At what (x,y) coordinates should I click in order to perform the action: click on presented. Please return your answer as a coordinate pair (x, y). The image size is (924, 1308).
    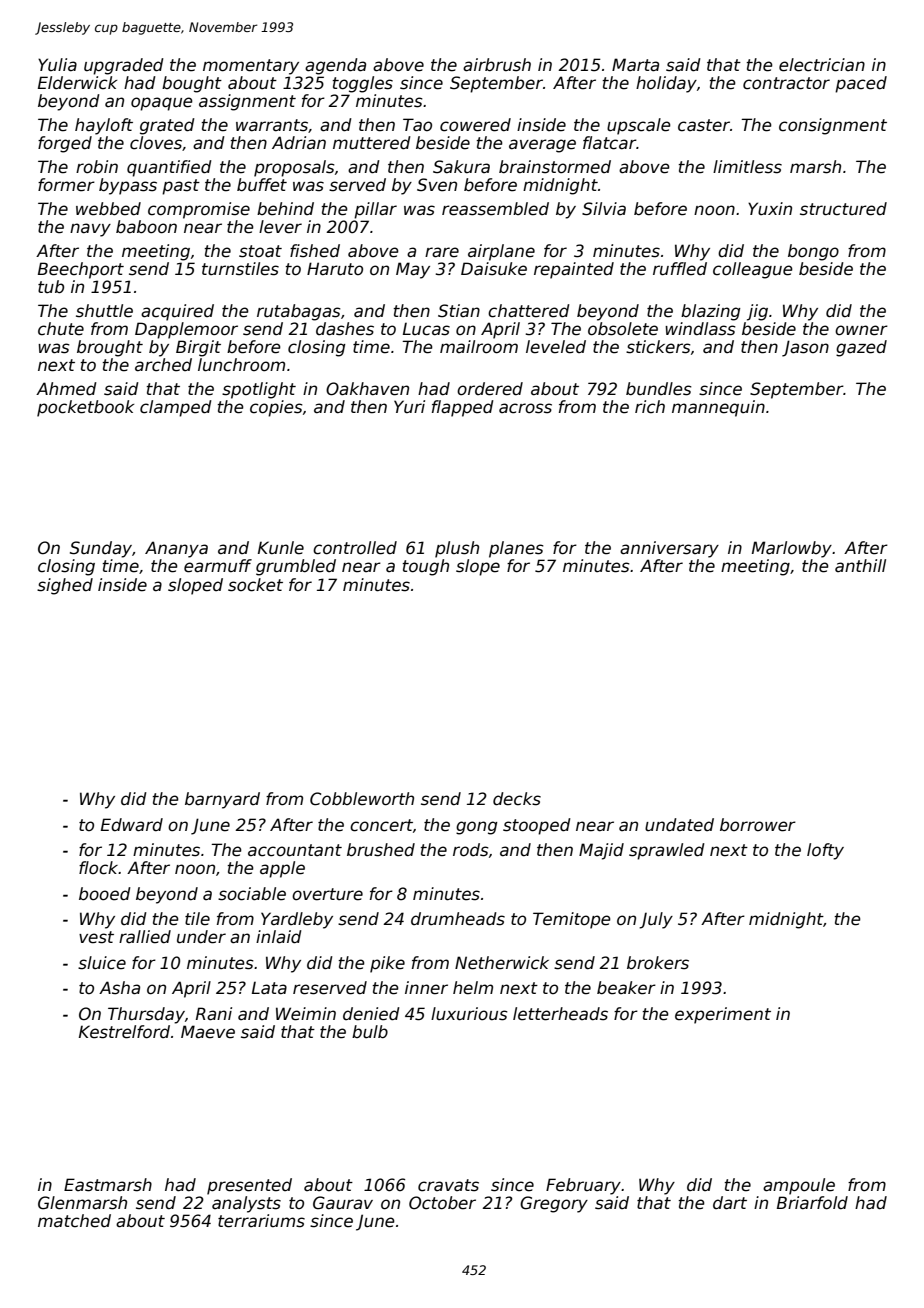
    Looking at the image, I should click on (249, 1186).
